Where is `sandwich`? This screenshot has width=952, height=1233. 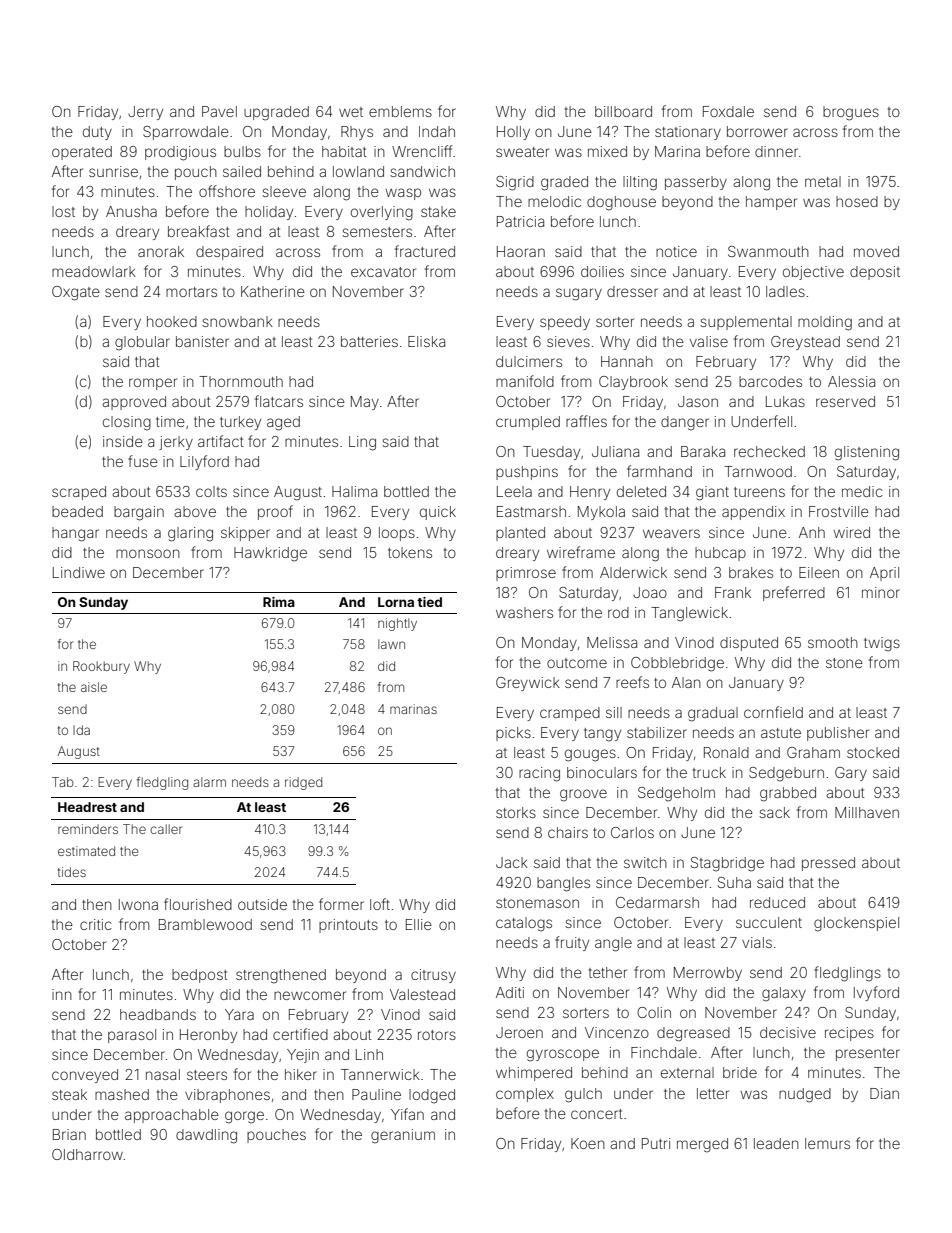
sandwich is located at coordinates (422, 171).
